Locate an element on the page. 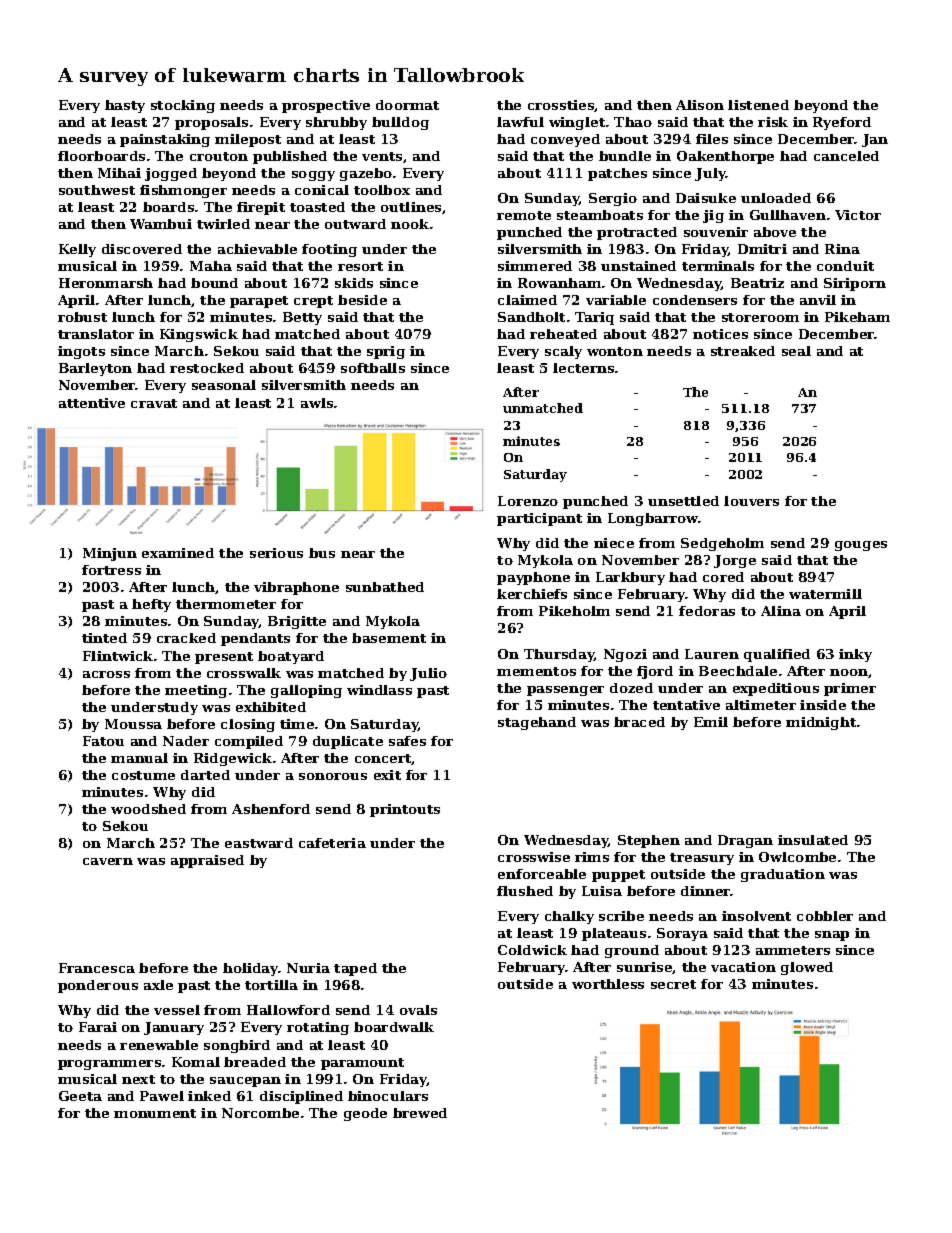 The width and height of the image is (952, 1233). glowed is located at coordinates (807, 968).
